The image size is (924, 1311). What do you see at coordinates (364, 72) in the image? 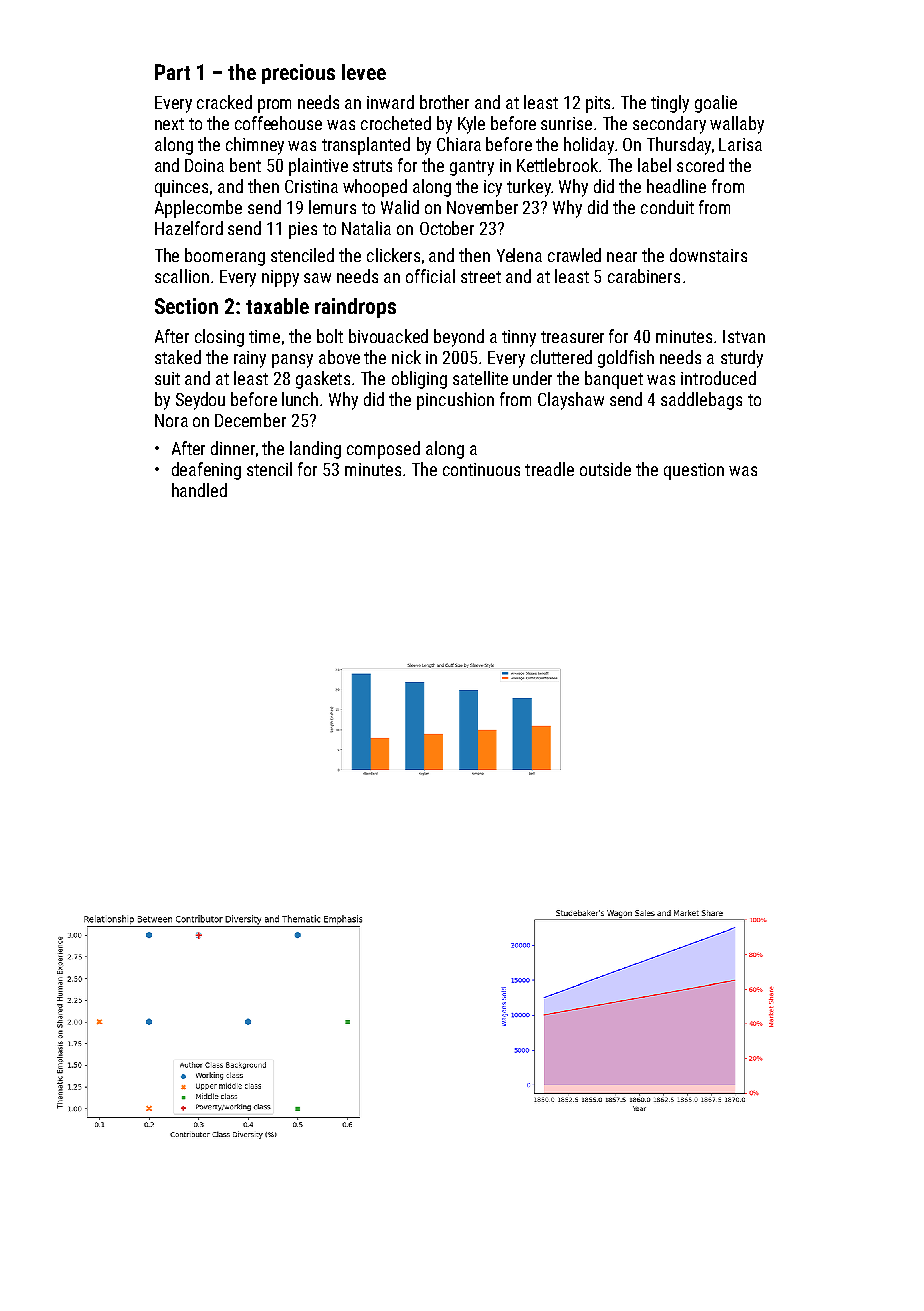
I see `levee` at bounding box center [364, 72].
